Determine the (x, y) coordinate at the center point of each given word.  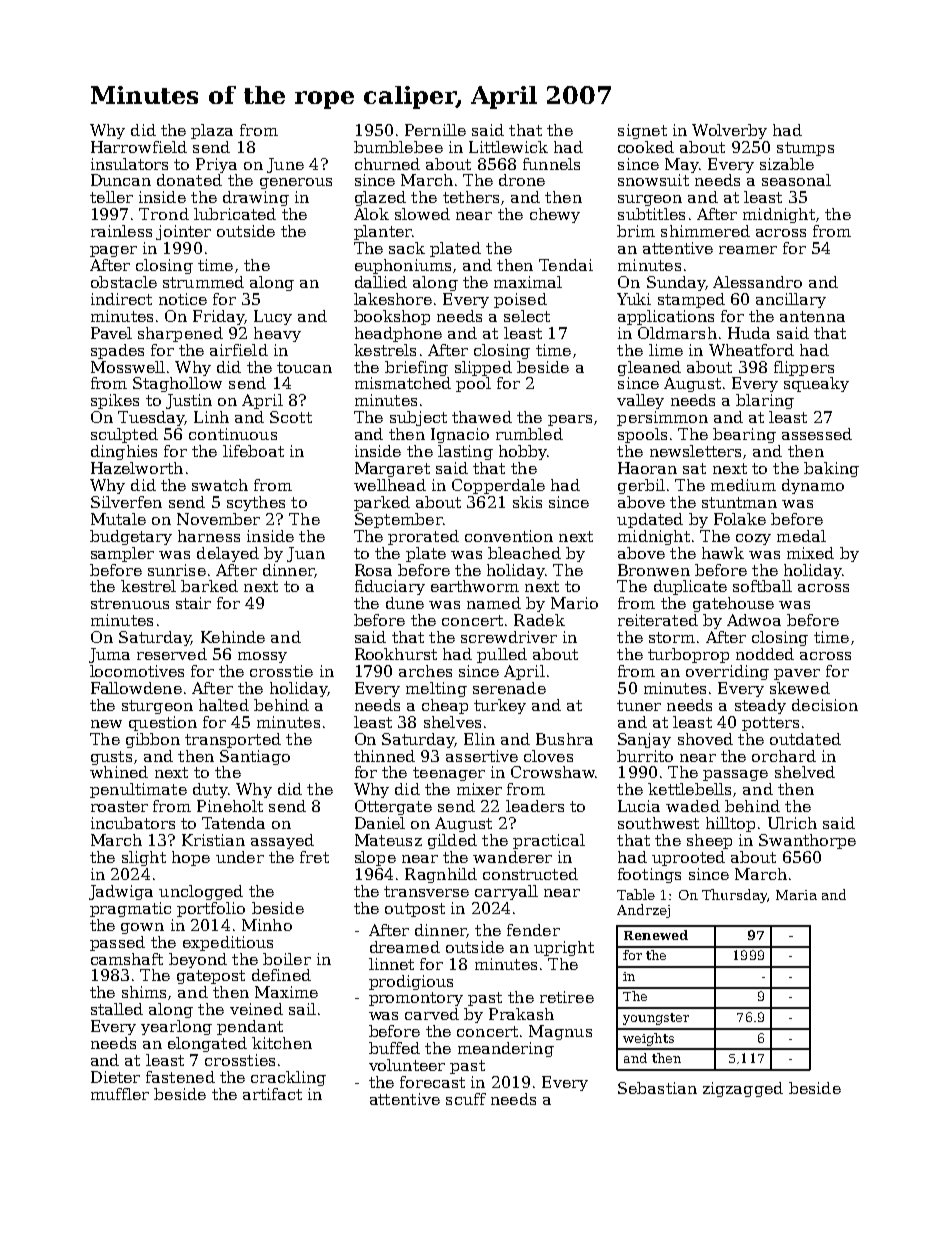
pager (113, 251)
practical (549, 841)
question (163, 723)
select (527, 316)
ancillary (791, 300)
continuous (233, 434)
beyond (198, 960)
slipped (483, 368)
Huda (749, 333)
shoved (705, 739)
